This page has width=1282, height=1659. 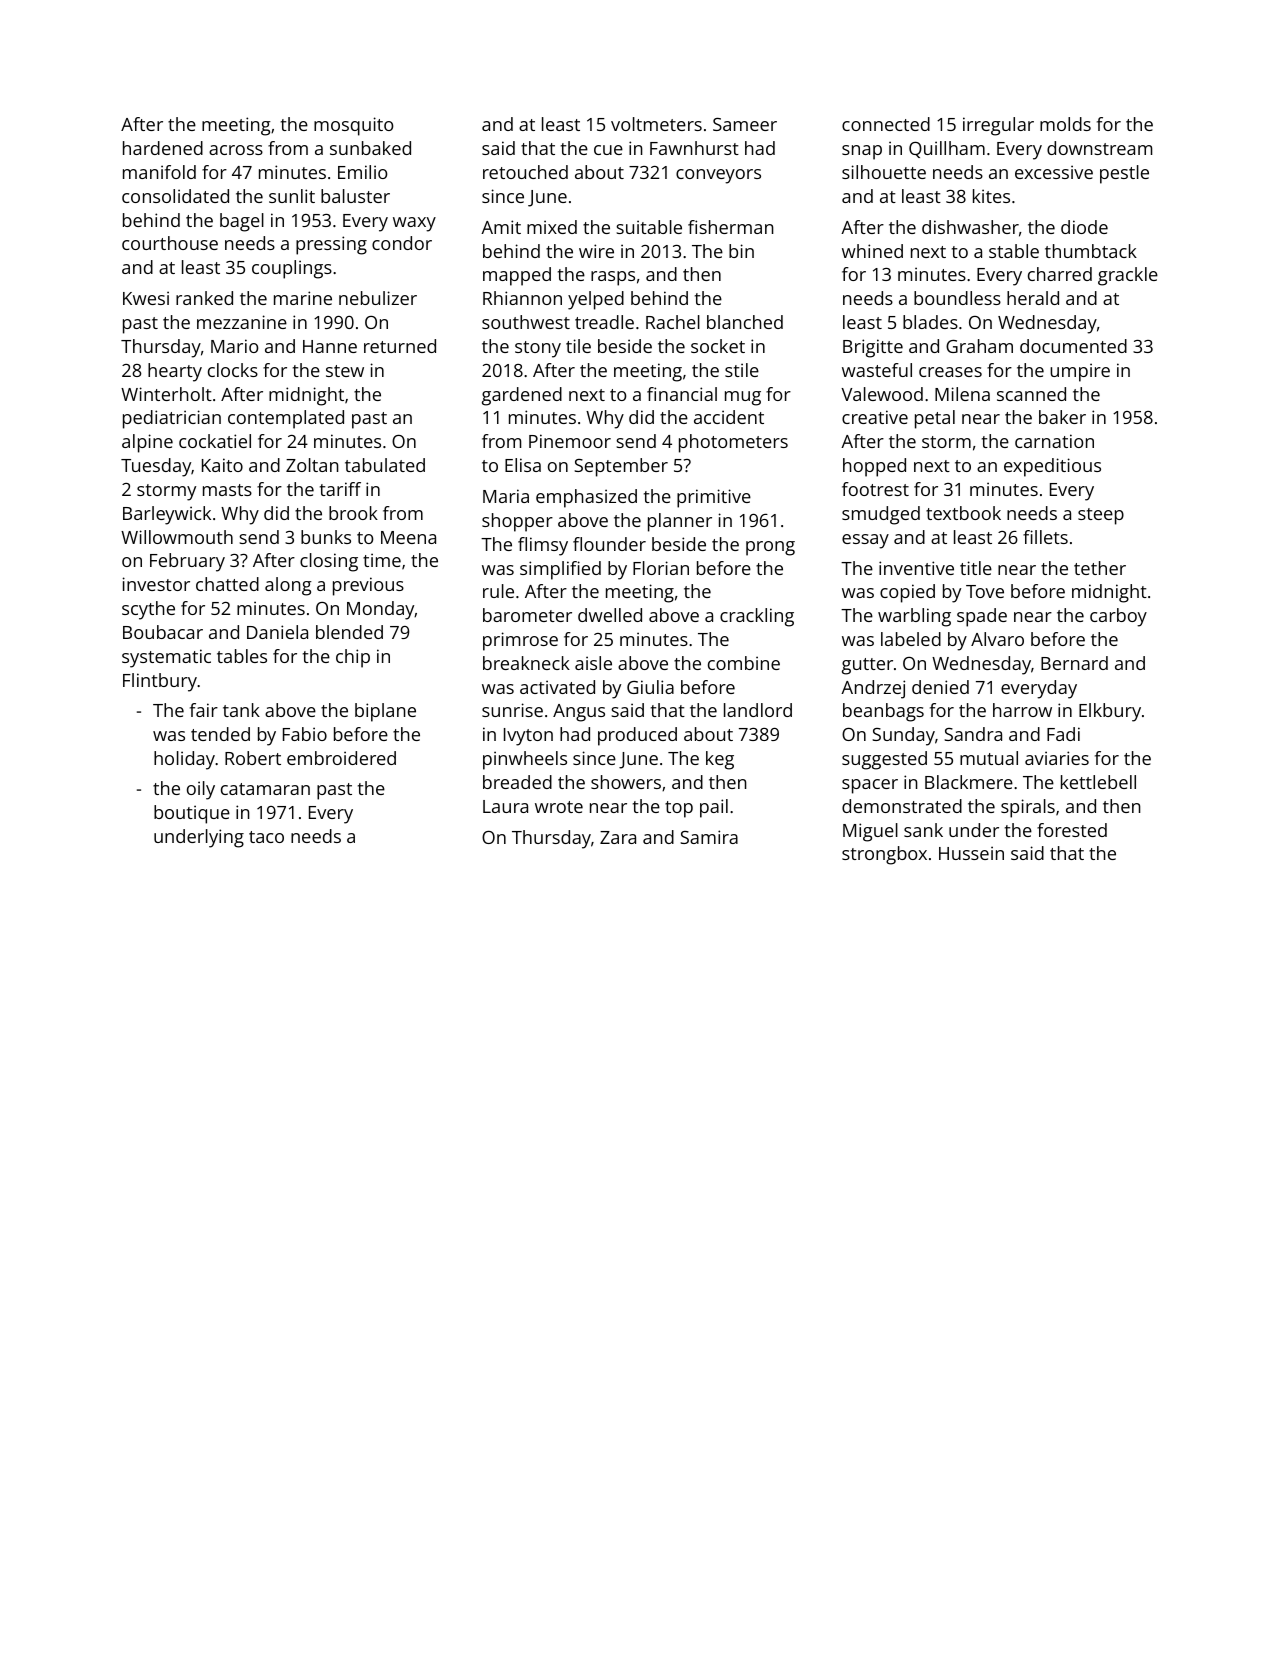 I want to click on tended, so click(x=220, y=734).
